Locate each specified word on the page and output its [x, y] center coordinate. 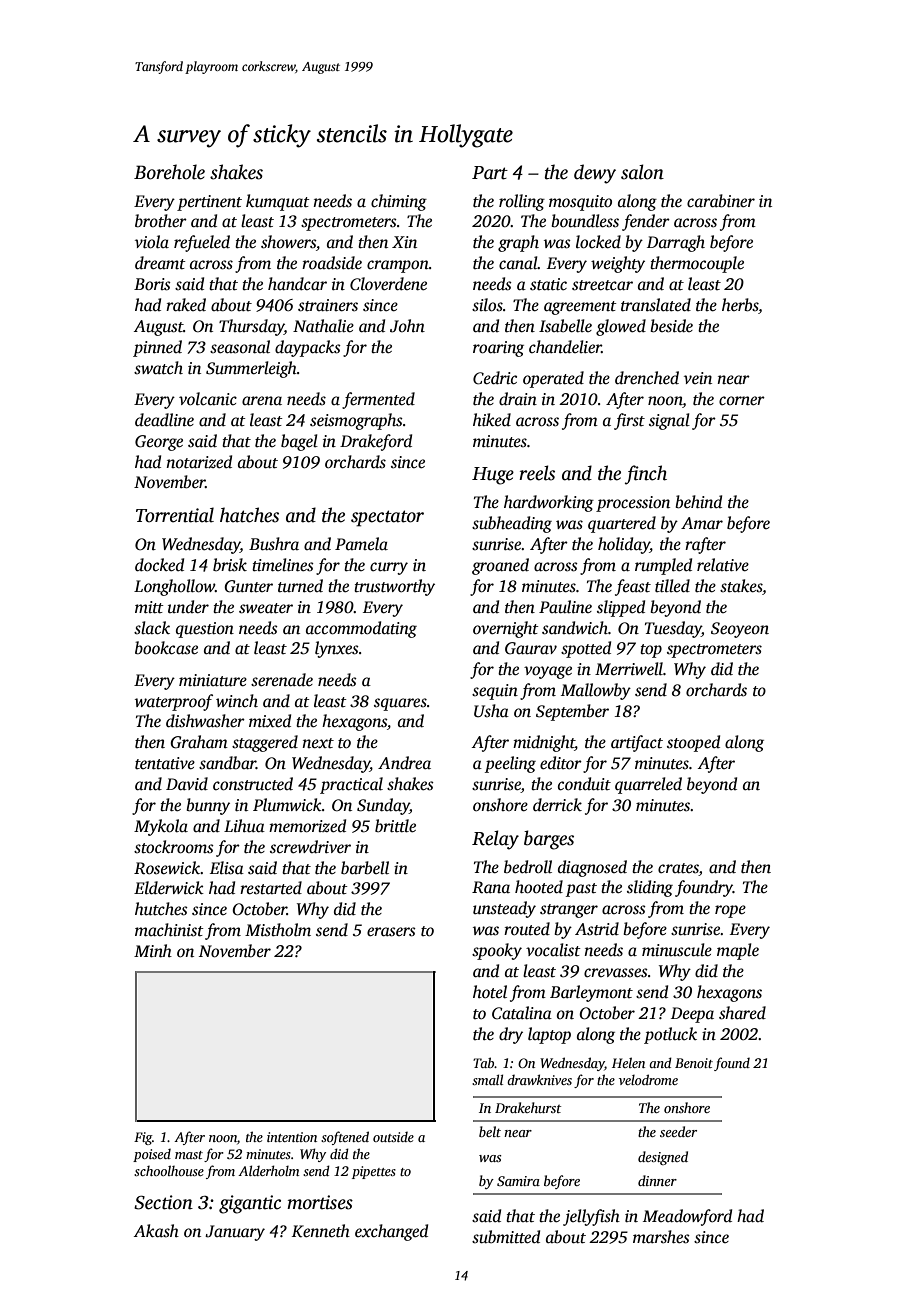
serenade [282, 680]
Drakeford [376, 442]
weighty [618, 264]
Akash [156, 1231]
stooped [693, 743]
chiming [399, 202]
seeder [678, 1131]
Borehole [169, 172]
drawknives [539, 1079]
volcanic [208, 399]
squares [400, 704]
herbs [740, 305]
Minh [153, 951]
